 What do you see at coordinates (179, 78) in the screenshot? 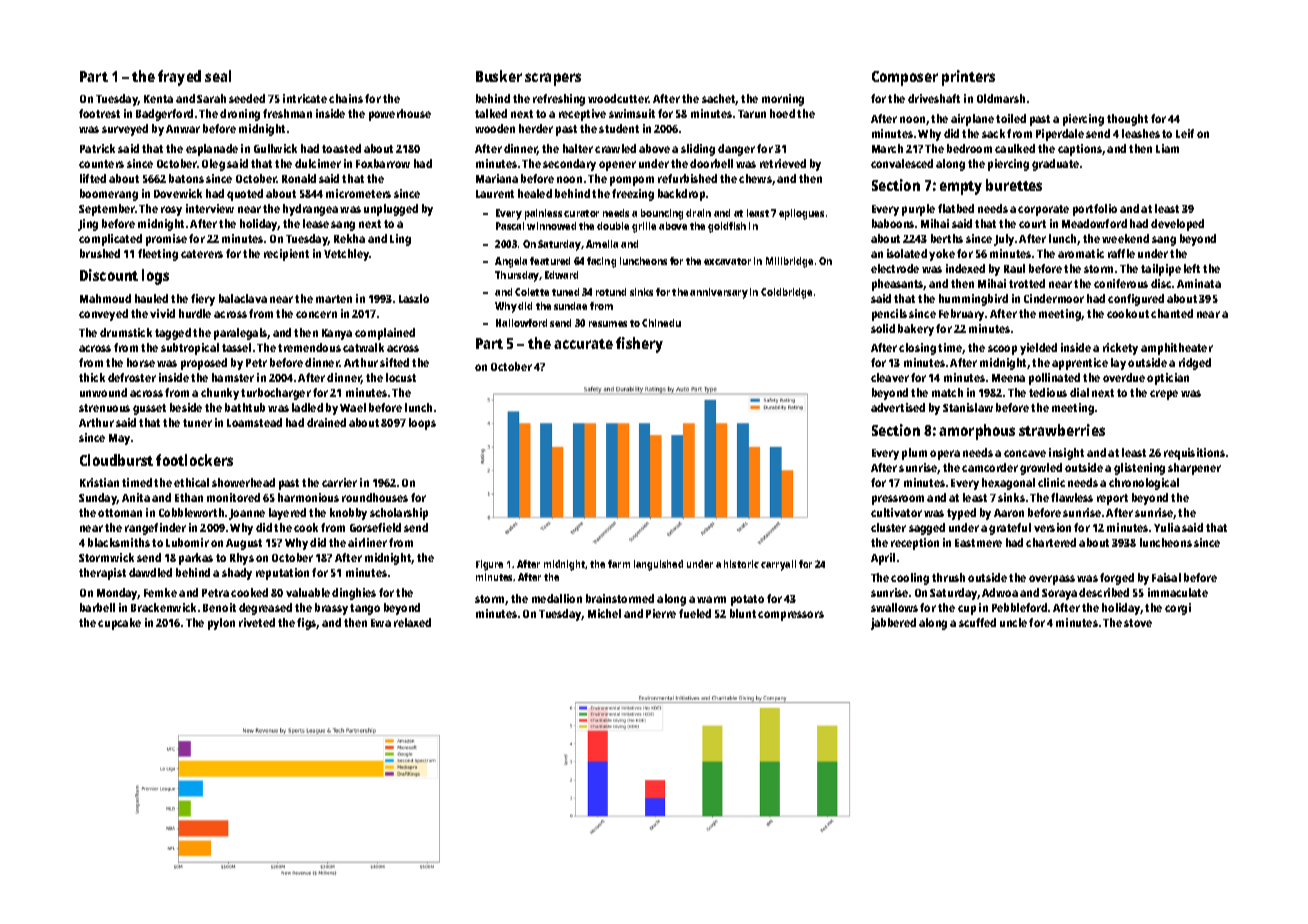
I see `frayed` at bounding box center [179, 78].
